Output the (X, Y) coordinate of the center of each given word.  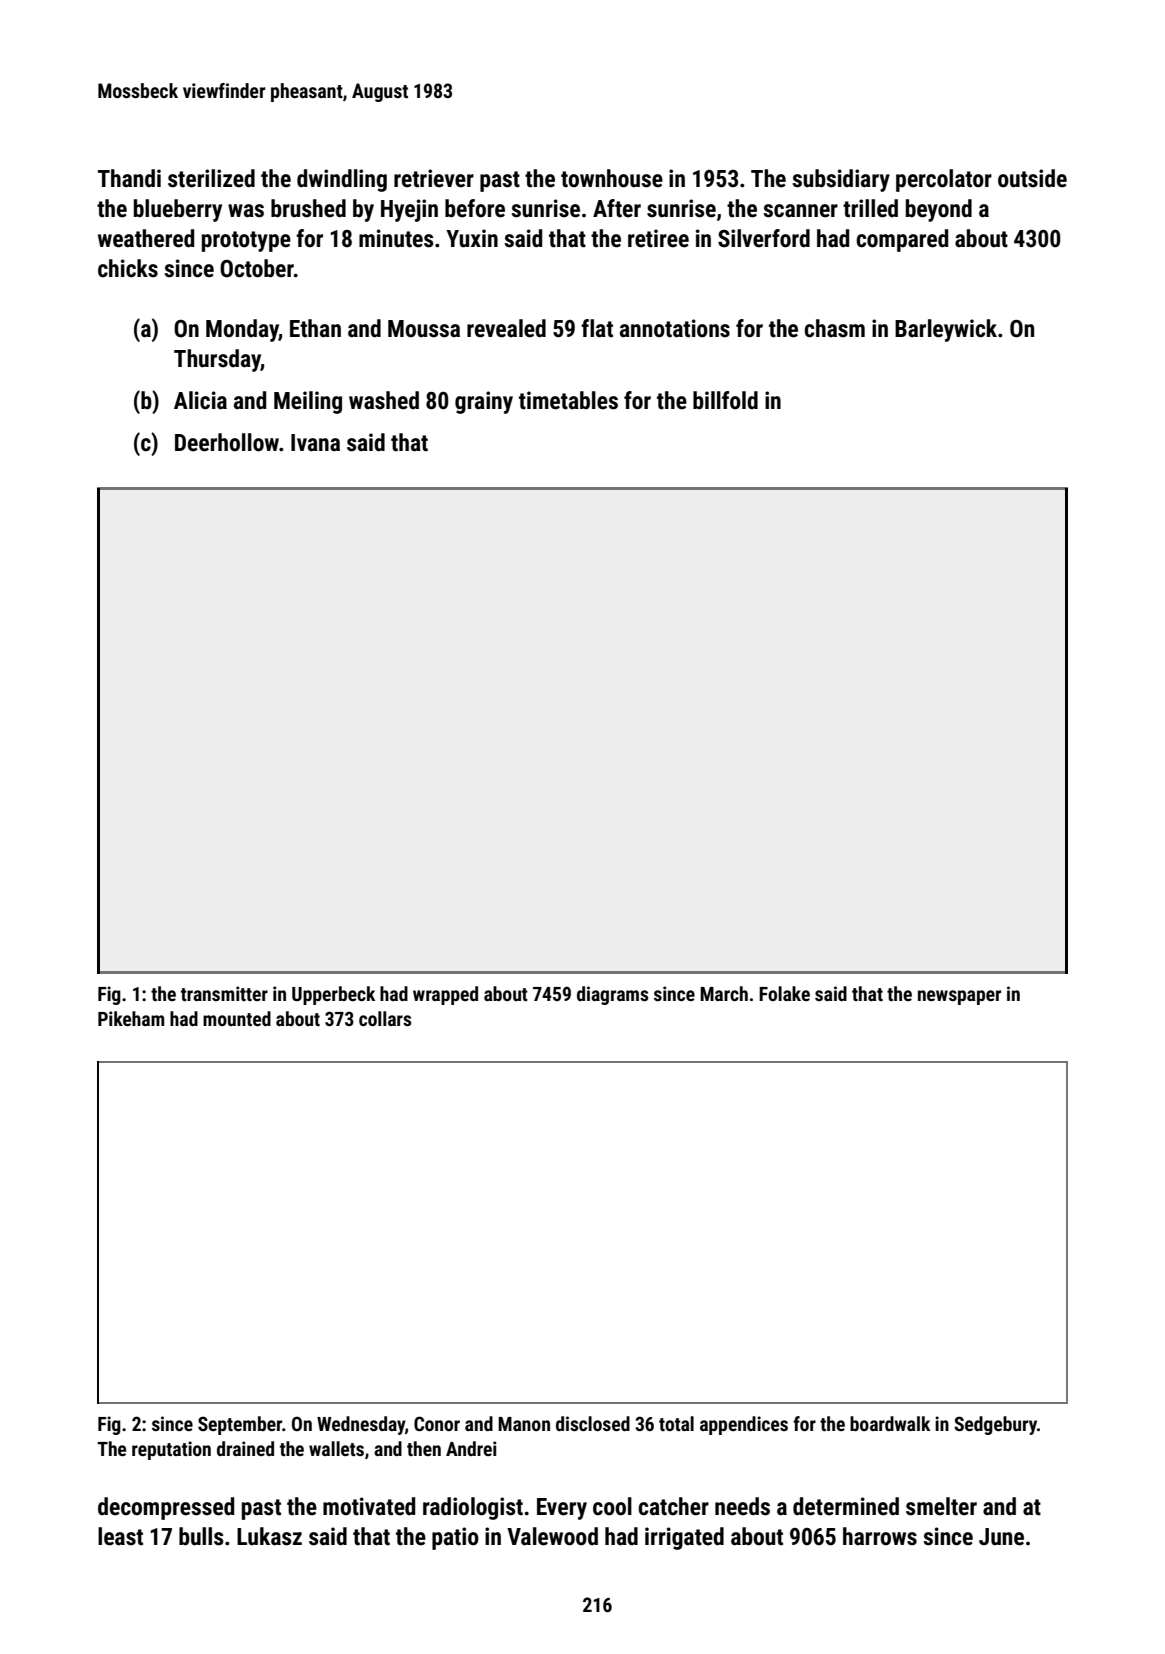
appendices (744, 1425)
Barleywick (946, 330)
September (240, 1425)
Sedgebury (995, 1425)
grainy (484, 402)
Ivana (315, 443)
